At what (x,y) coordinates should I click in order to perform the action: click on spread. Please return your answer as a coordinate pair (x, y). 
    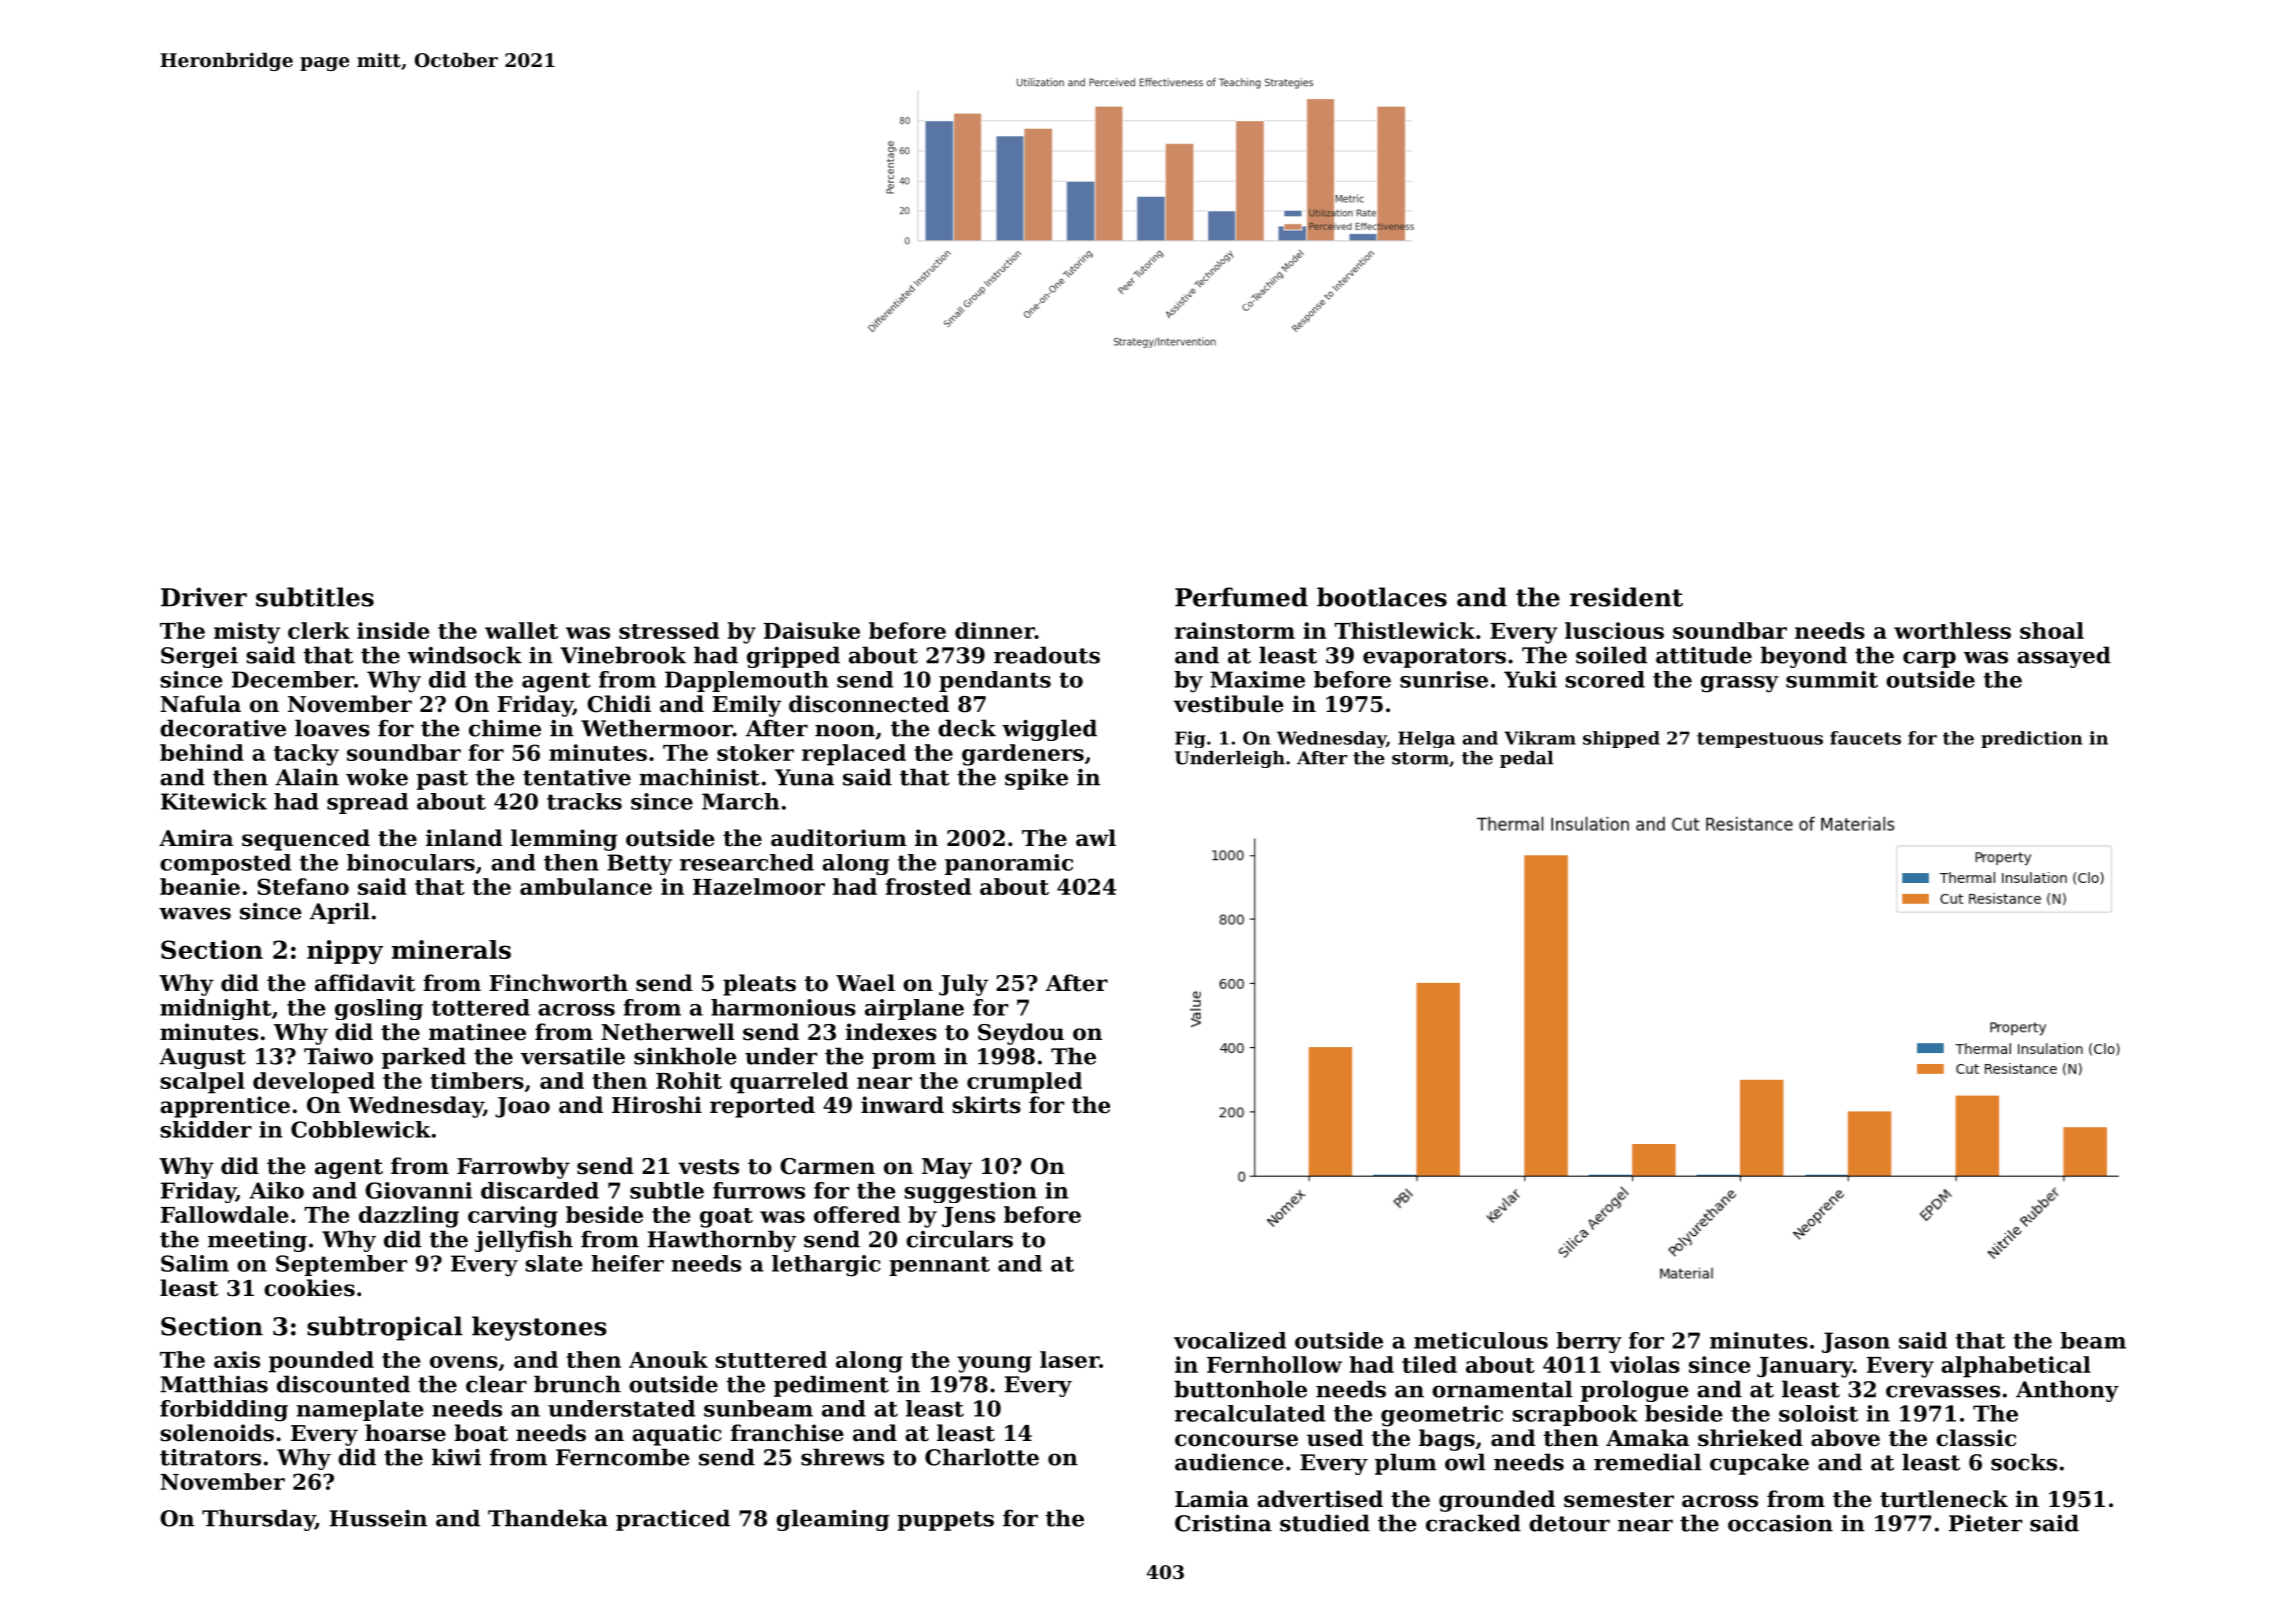
    Looking at the image, I should click on (367, 803).
